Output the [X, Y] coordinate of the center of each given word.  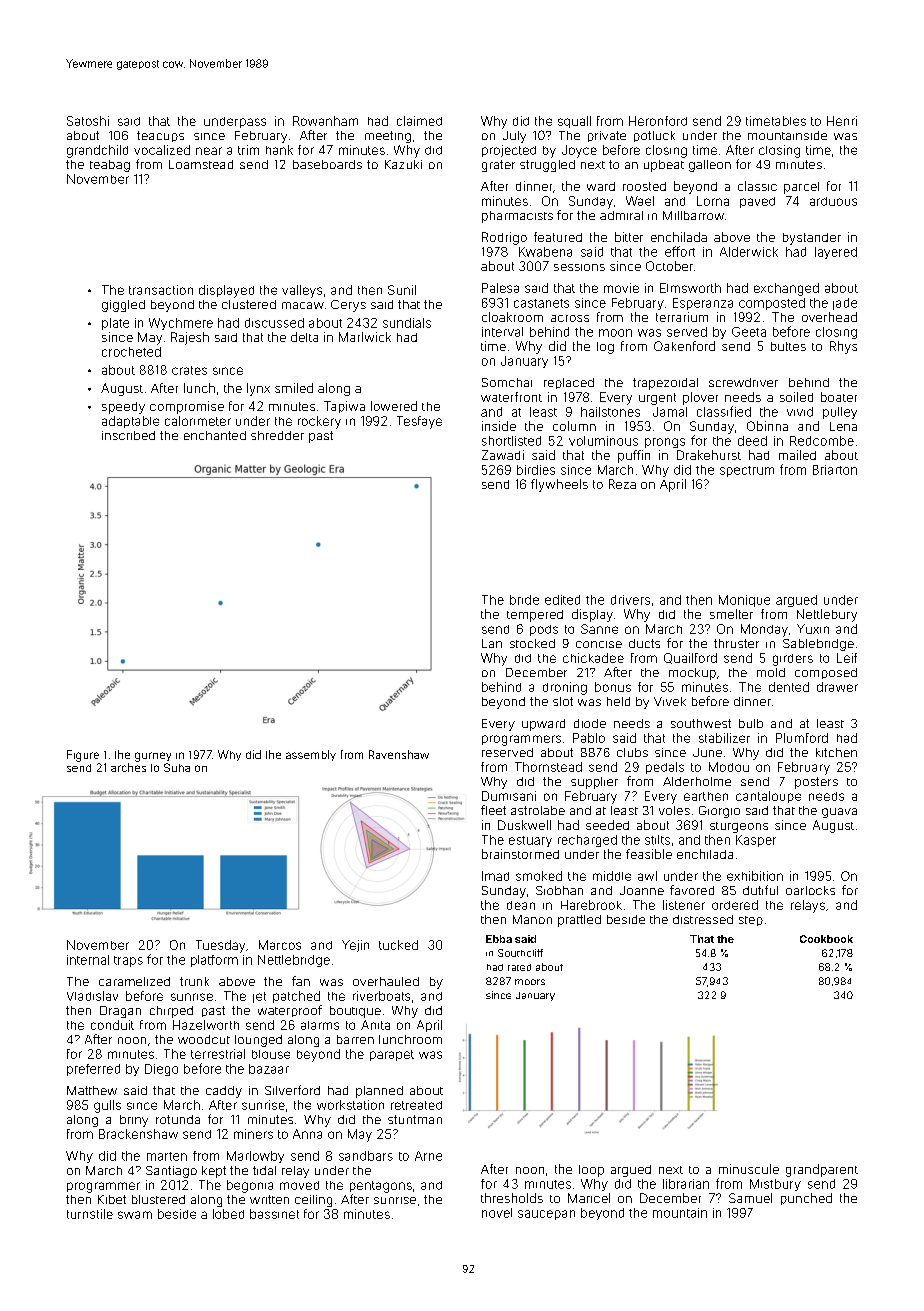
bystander [812, 239]
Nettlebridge [294, 961]
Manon [532, 919]
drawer [837, 687]
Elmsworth [690, 288]
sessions [579, 267]
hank [279, 150]
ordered [735, 905]
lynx [258, 389]
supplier [594, 783]
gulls [107, 1106]
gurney [153, 757]
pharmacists [517, 217]
